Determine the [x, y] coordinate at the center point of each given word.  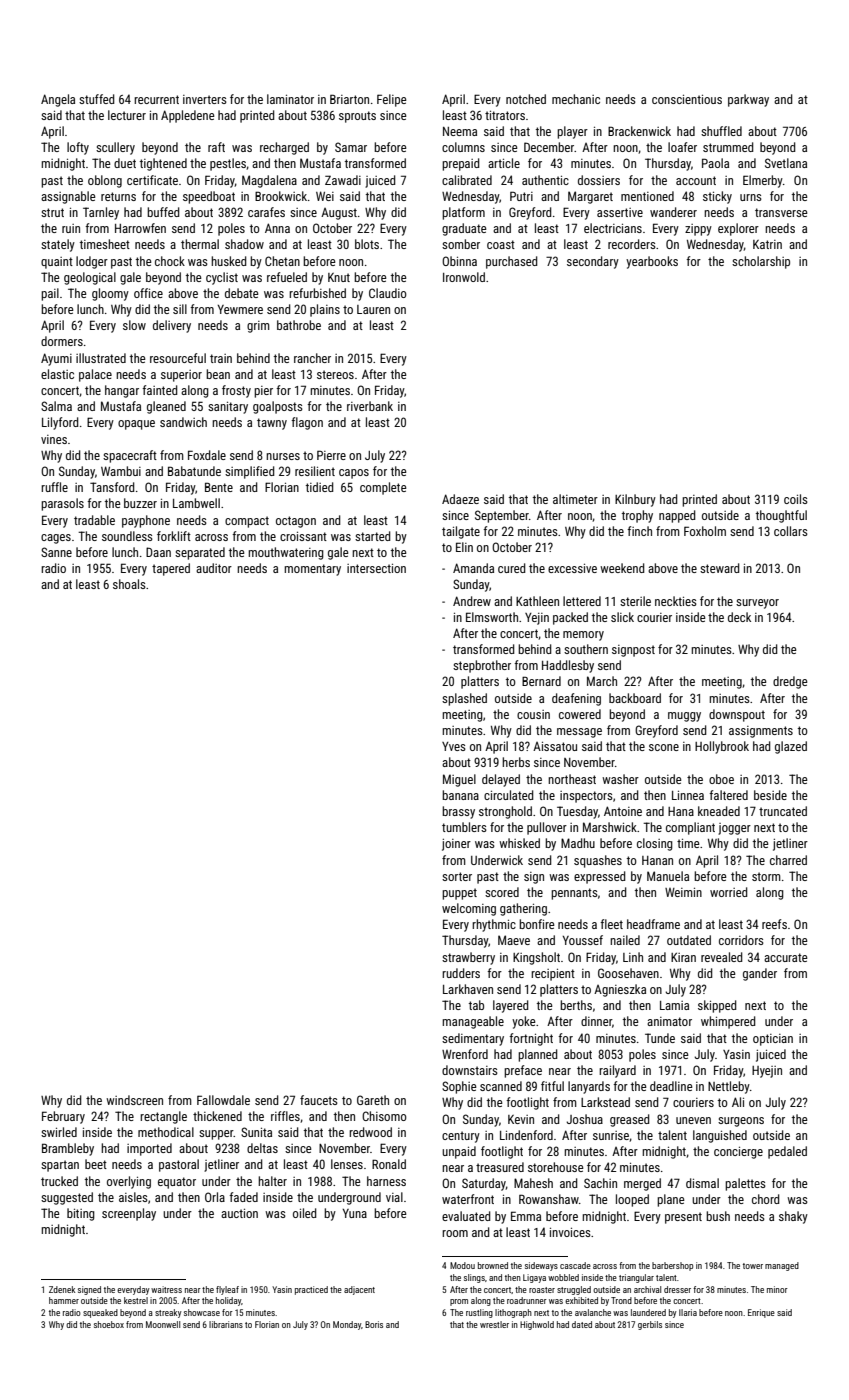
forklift [174, 536]
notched [526, 99]
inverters [205, 99]
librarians [226, 1324]
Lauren [373, 309]
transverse [781, 212]
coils [796, 499]
